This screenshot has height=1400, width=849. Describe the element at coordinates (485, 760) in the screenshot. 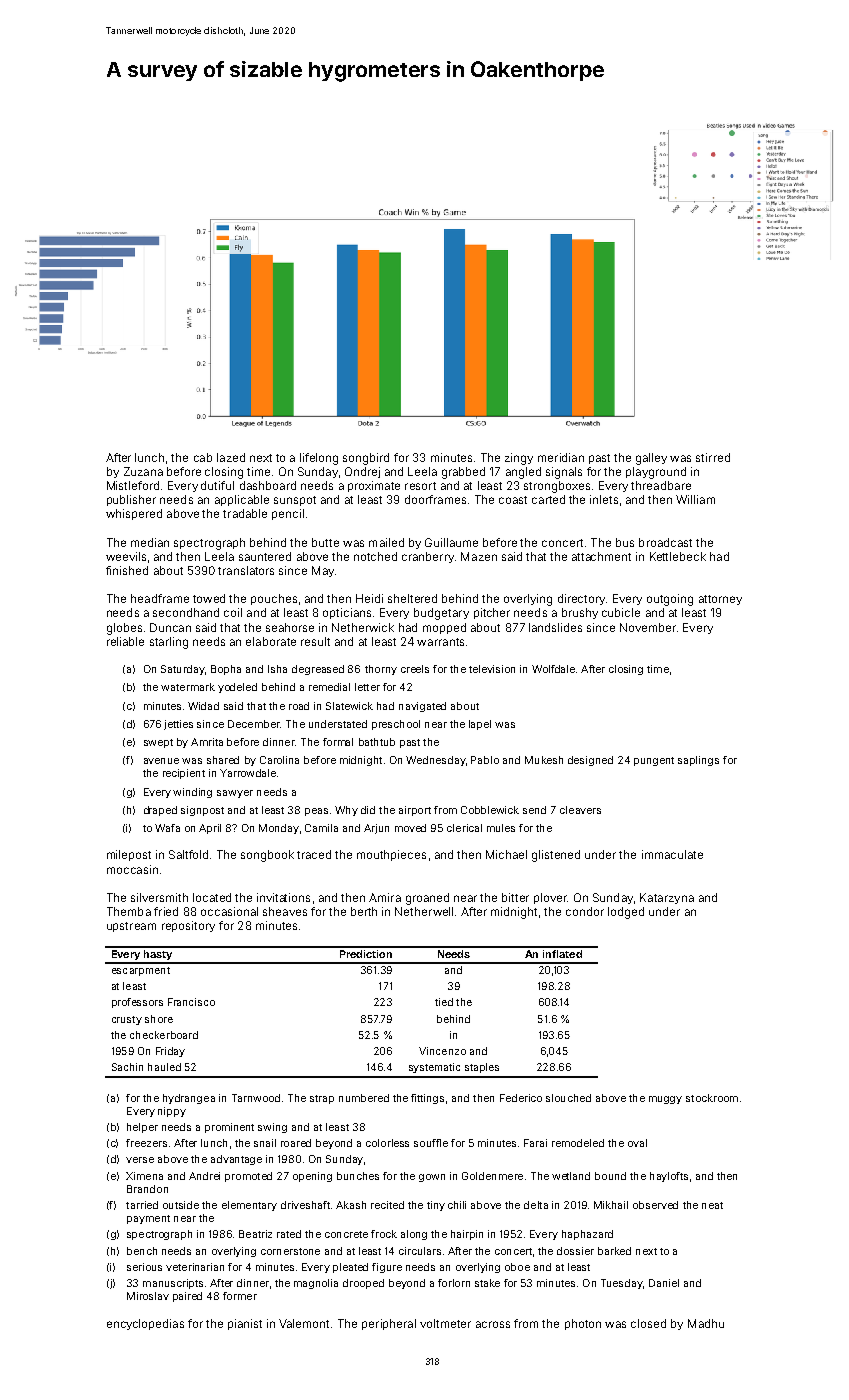

I see `Pablo` at that location.
